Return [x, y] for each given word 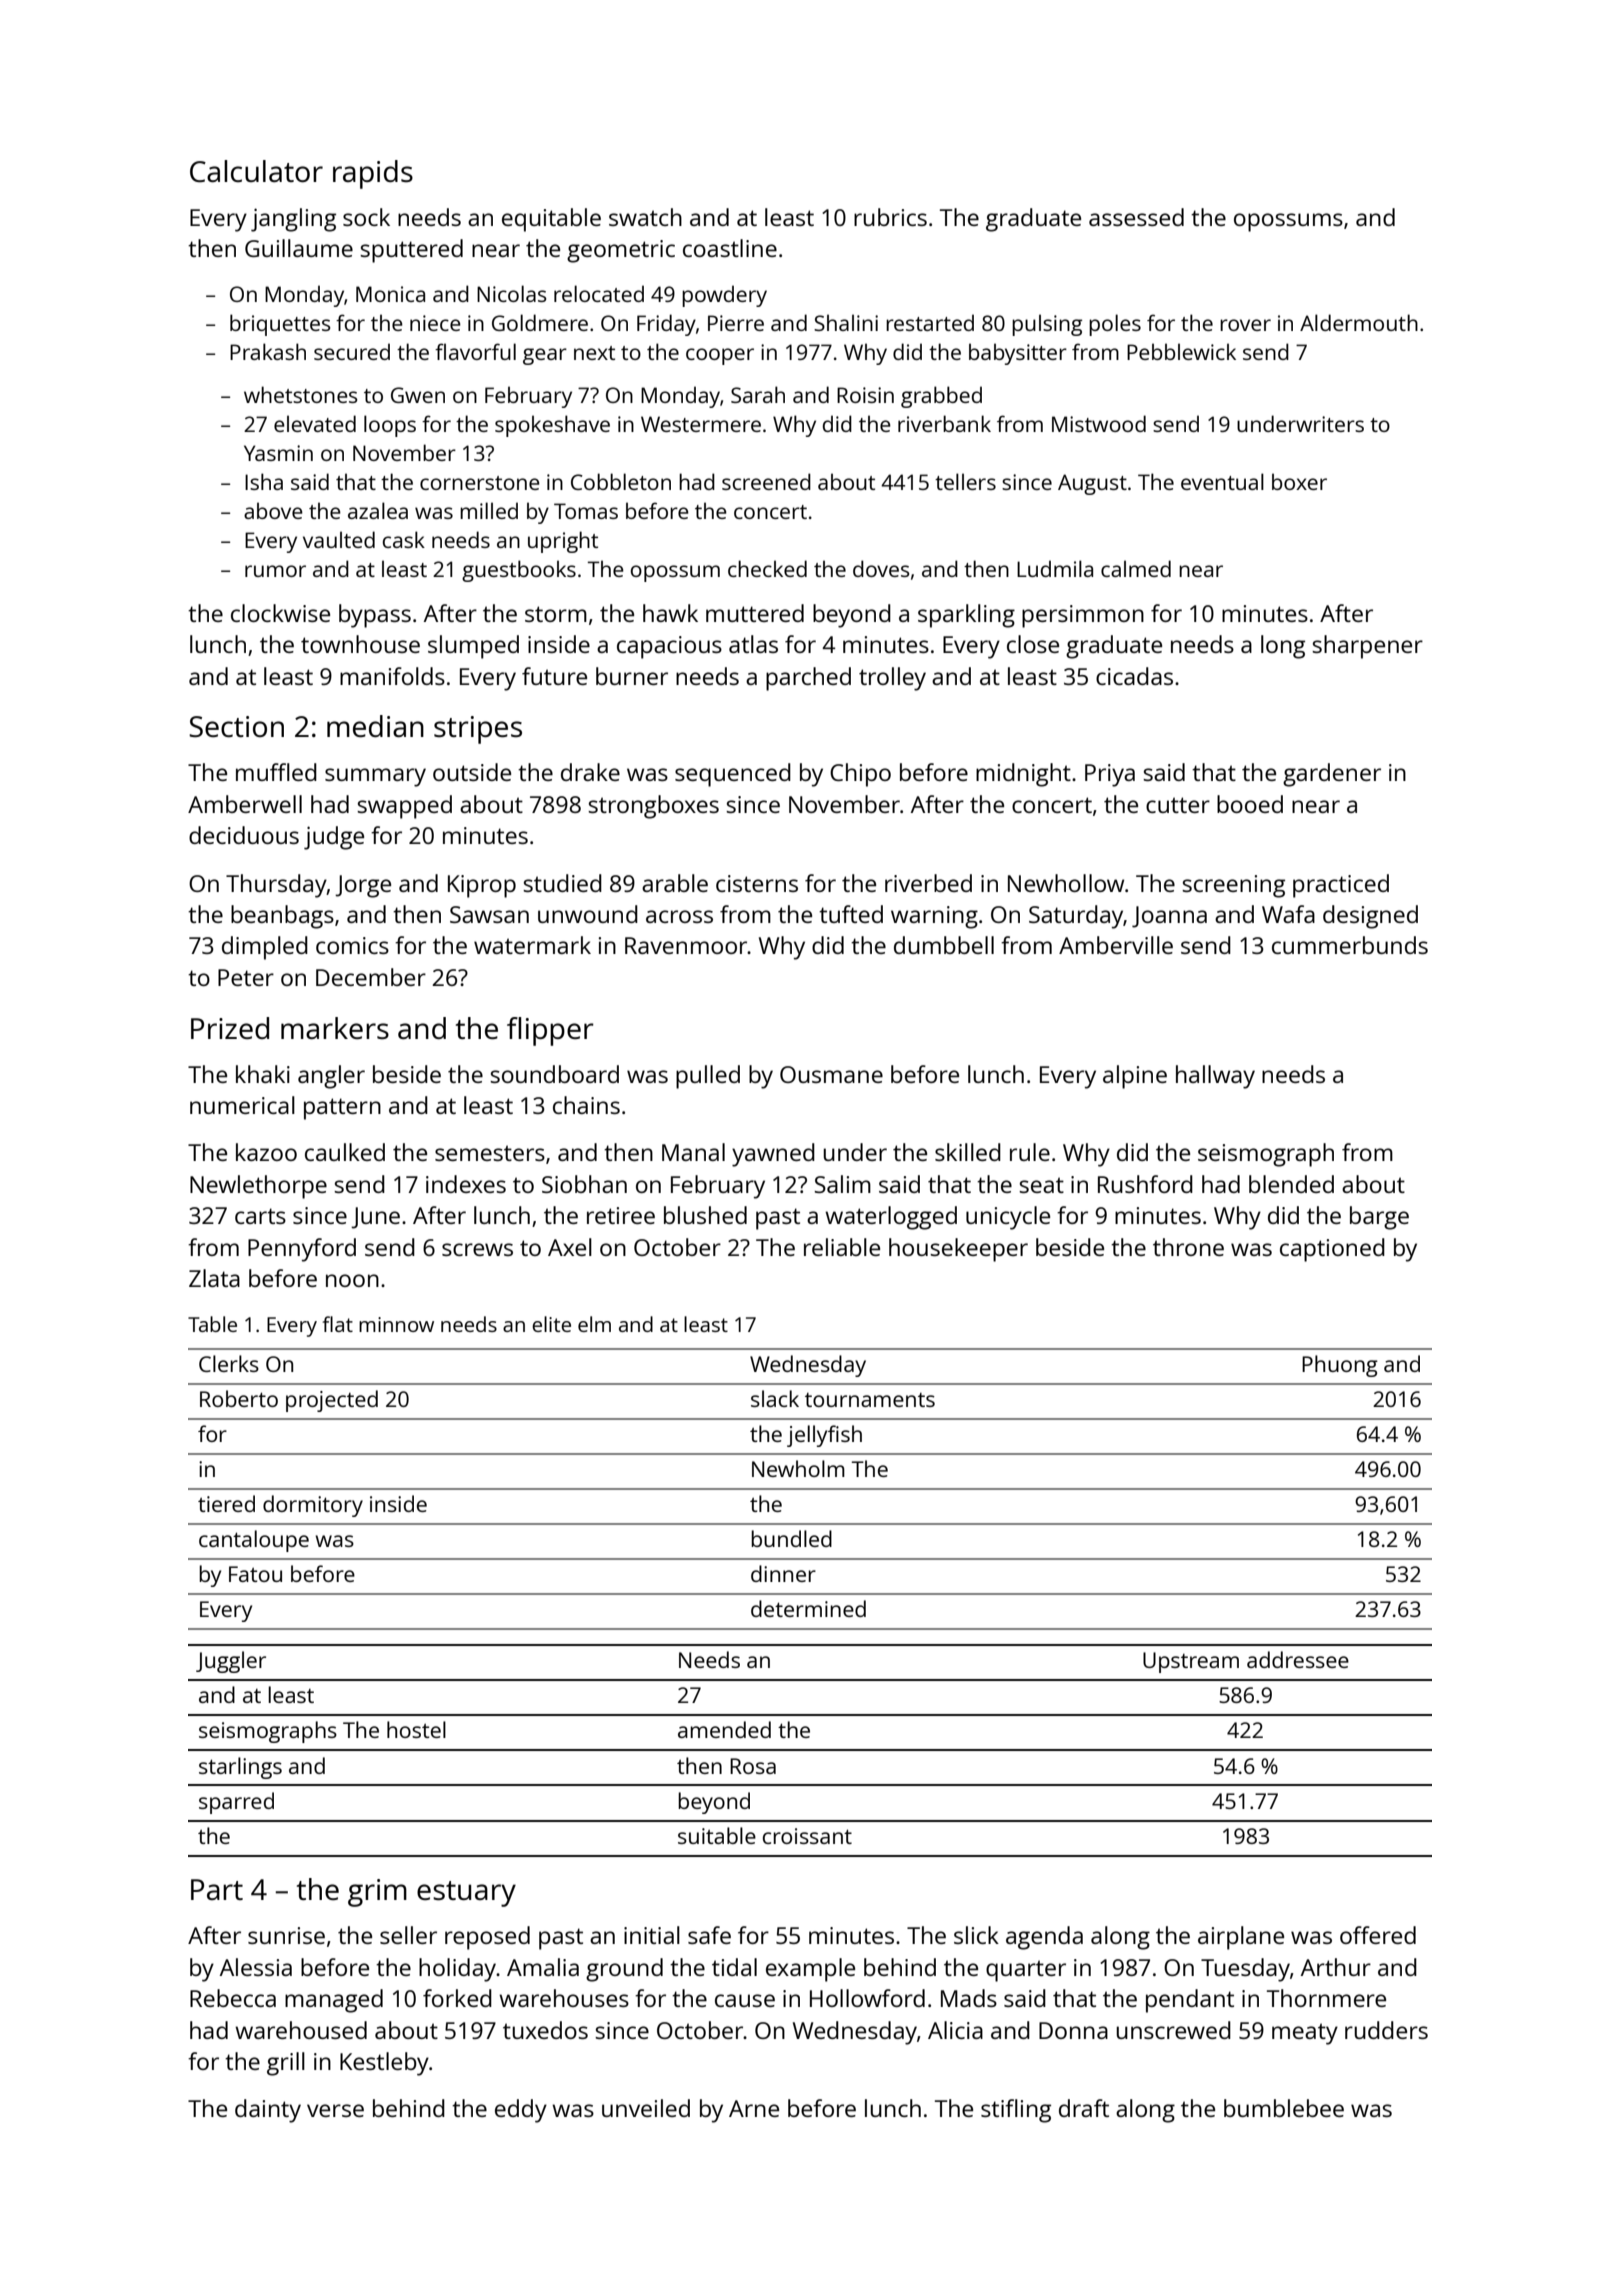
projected [332, 1401]
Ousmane [831, 1074]
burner [632, 676]
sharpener [1367, 647]
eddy [521, 2111]
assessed [1136, 217]
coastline [730, 248]
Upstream [1191, 1662]
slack [775, 1398]
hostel [416, 1729]
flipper [550, 1031]
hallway [1215, 1077]
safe [709, 1935]
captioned [1332, 1250]
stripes [478, 730]
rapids [373, 174]
